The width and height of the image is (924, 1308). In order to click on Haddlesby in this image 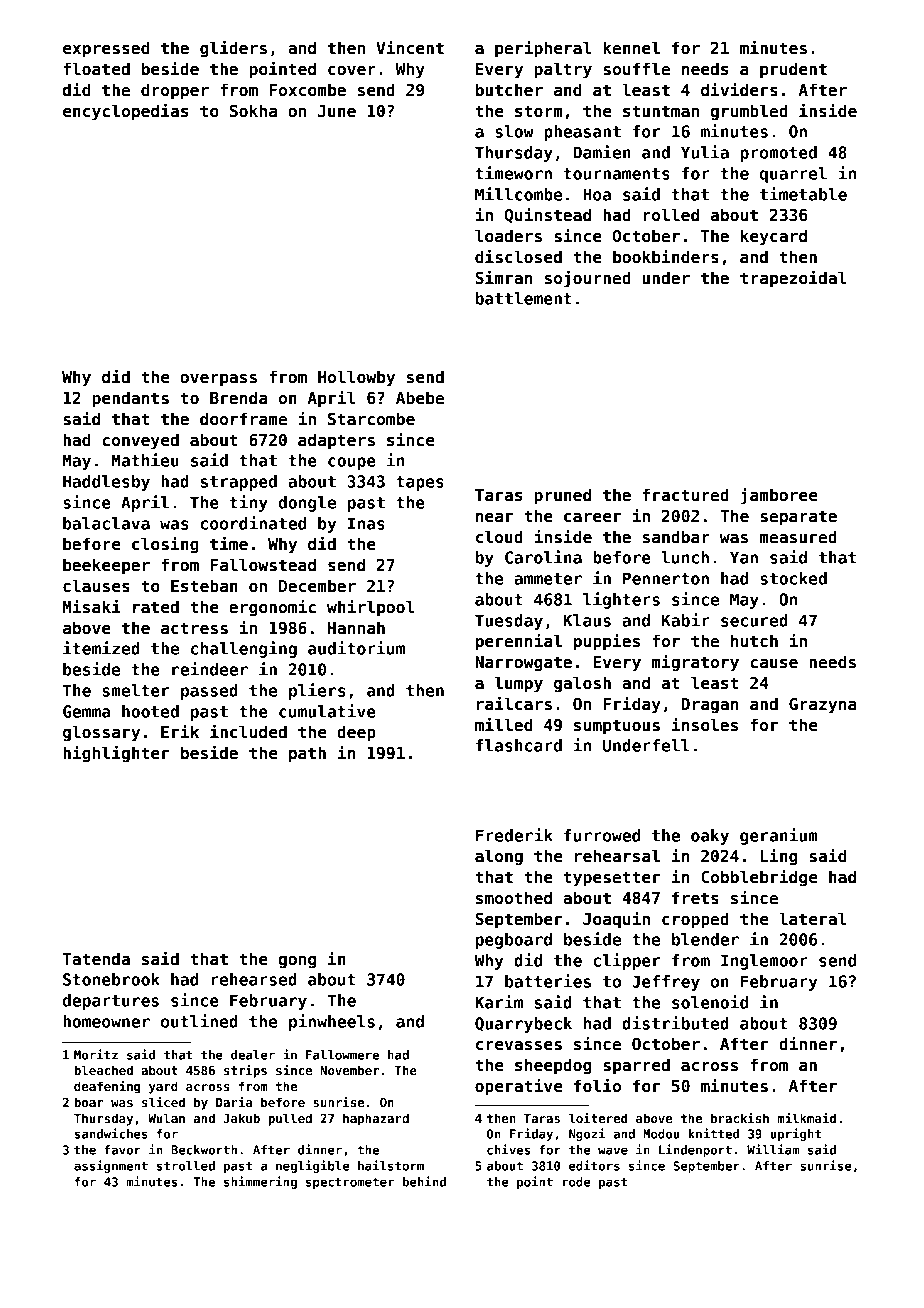, I will do `click(106, 483)`.
